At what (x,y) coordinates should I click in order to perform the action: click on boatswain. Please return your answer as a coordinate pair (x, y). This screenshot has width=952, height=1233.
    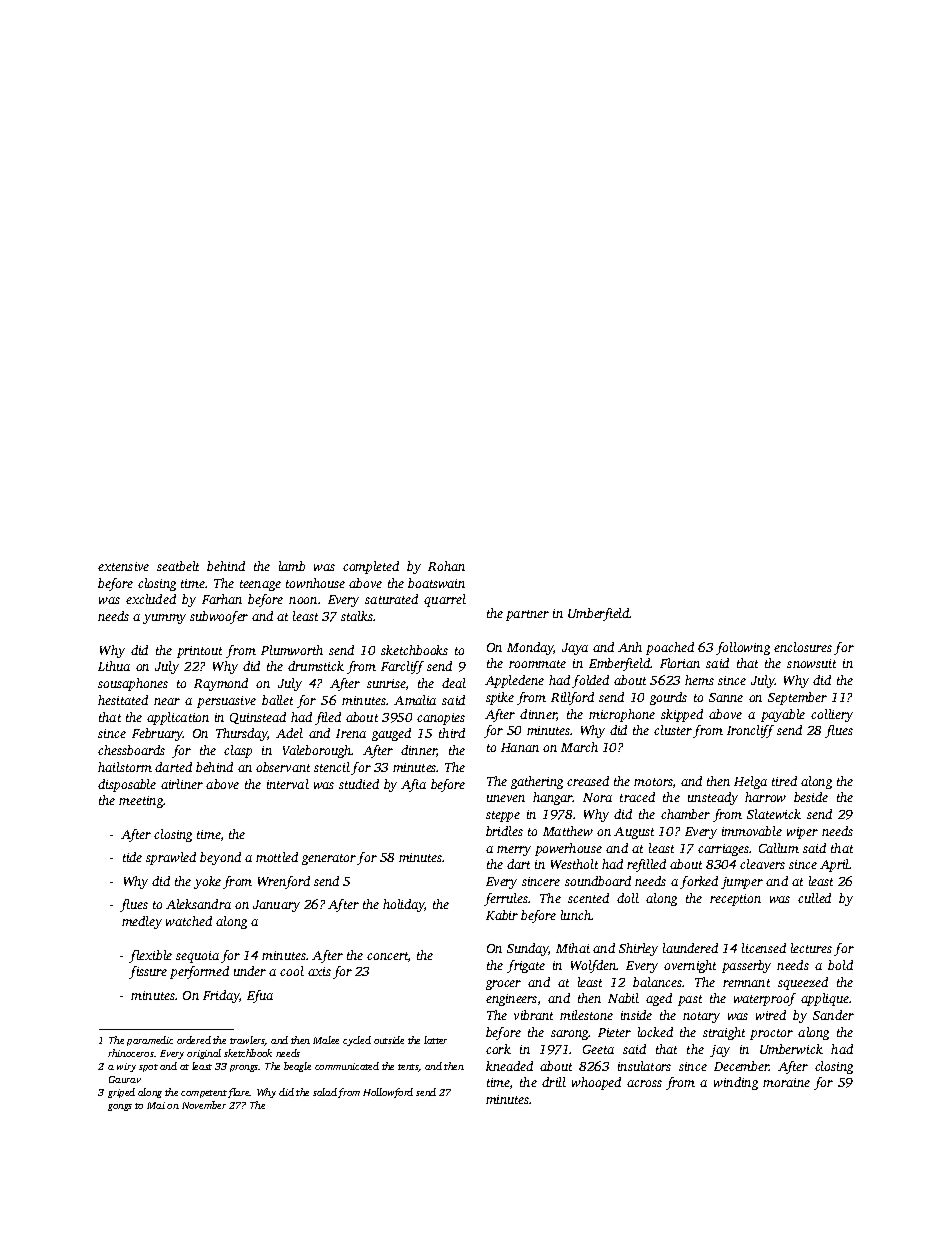
    Looking at the image, I should click on (436, 583).
